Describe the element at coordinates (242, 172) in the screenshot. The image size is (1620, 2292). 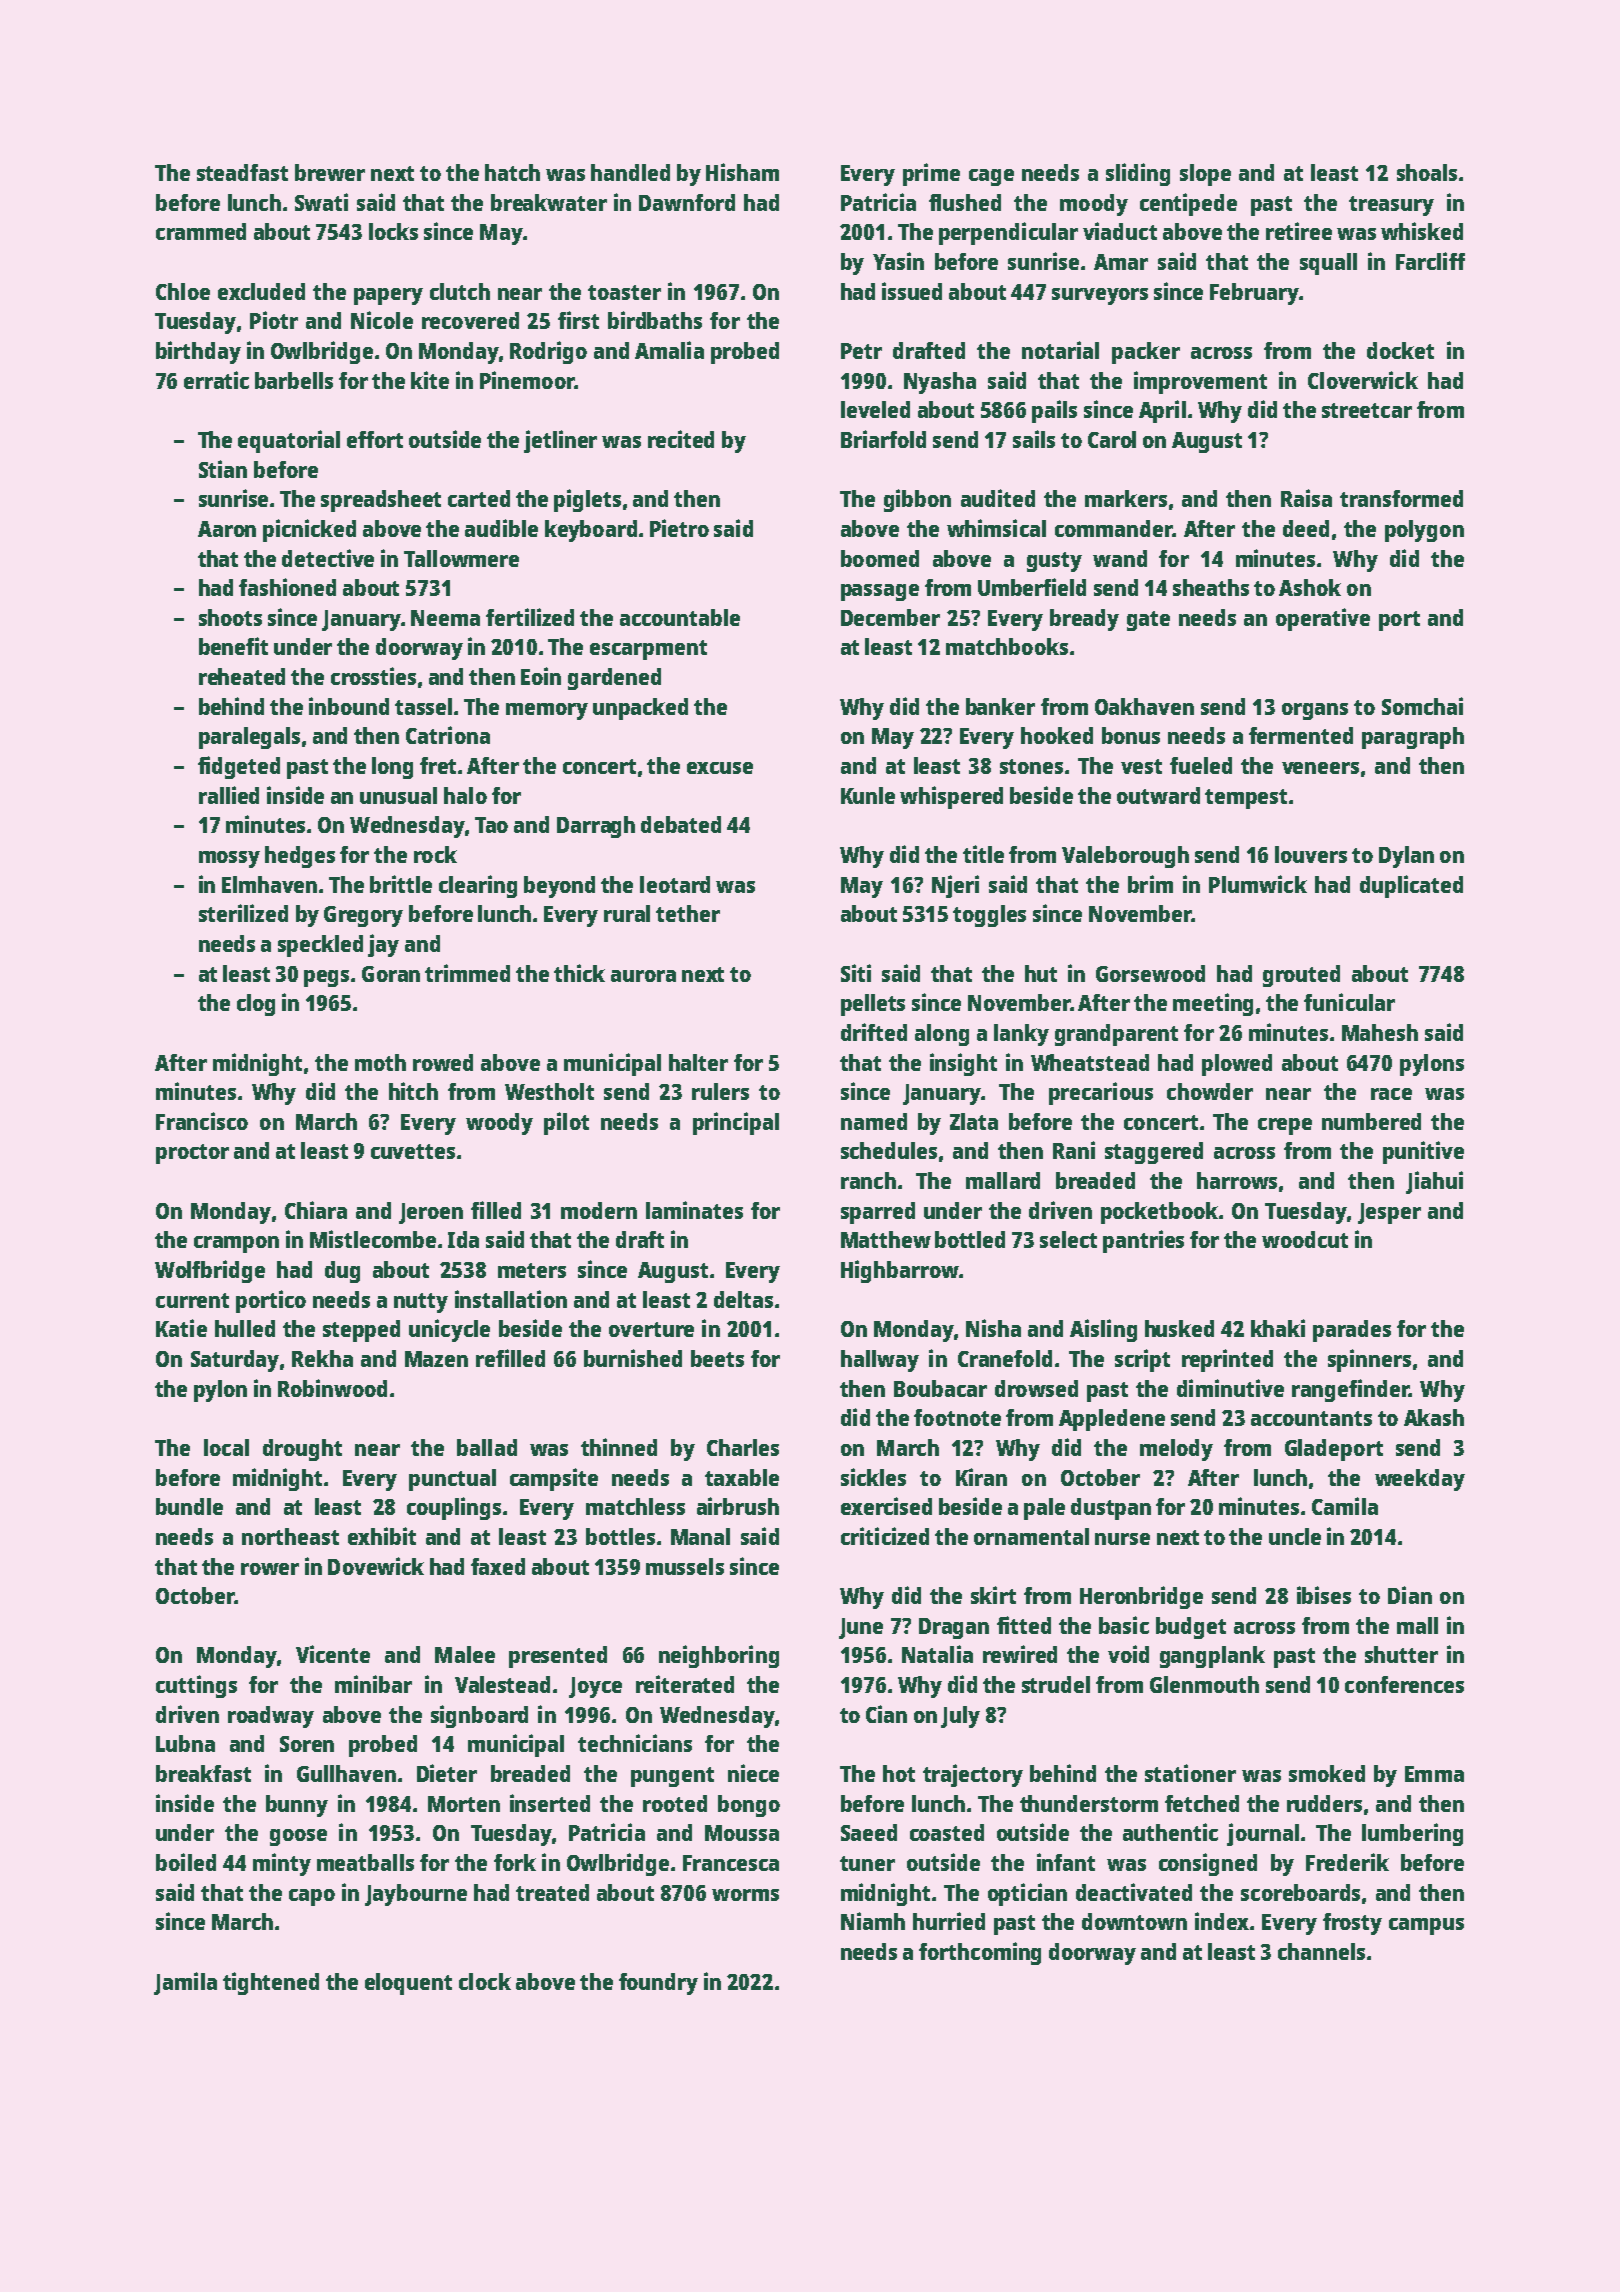
I see `steadfast` at that location.
